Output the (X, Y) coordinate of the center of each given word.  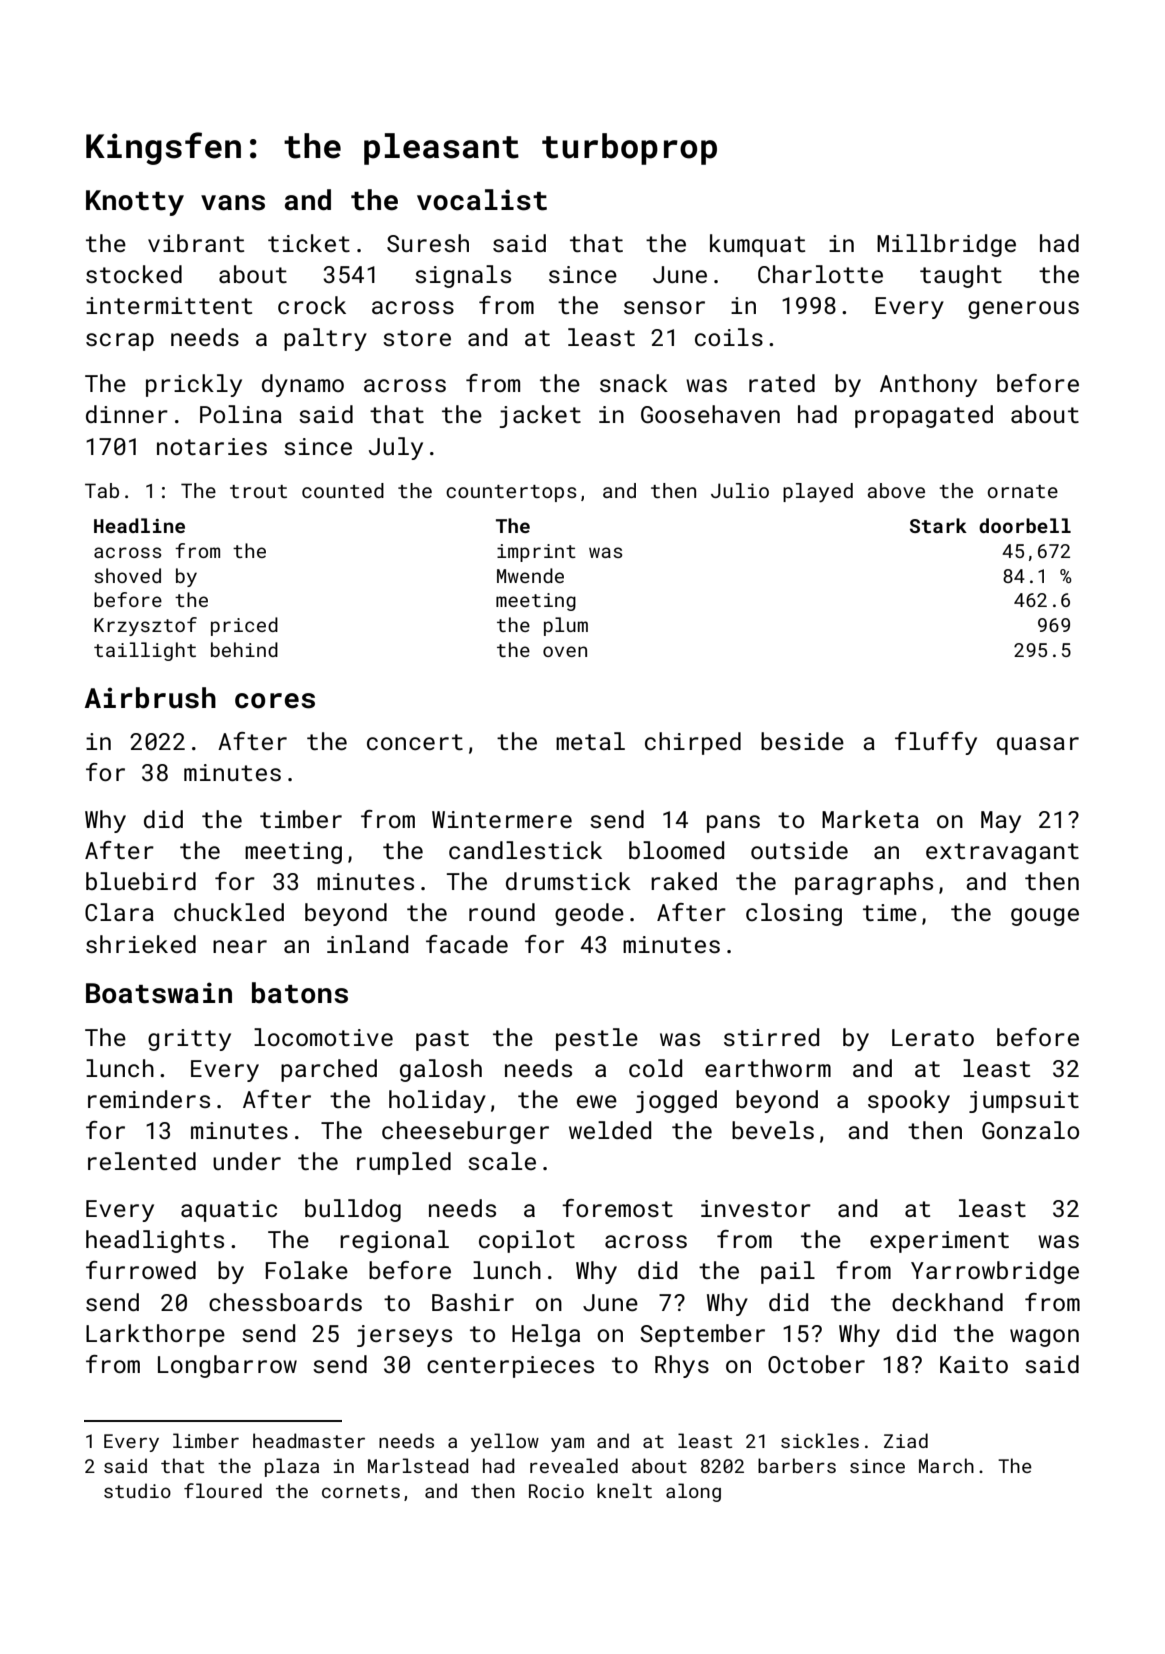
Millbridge (946, 245)
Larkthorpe (155, 1335)
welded (610, 1130)
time (890, 912)
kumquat (757, 245)
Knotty (135, 203)
